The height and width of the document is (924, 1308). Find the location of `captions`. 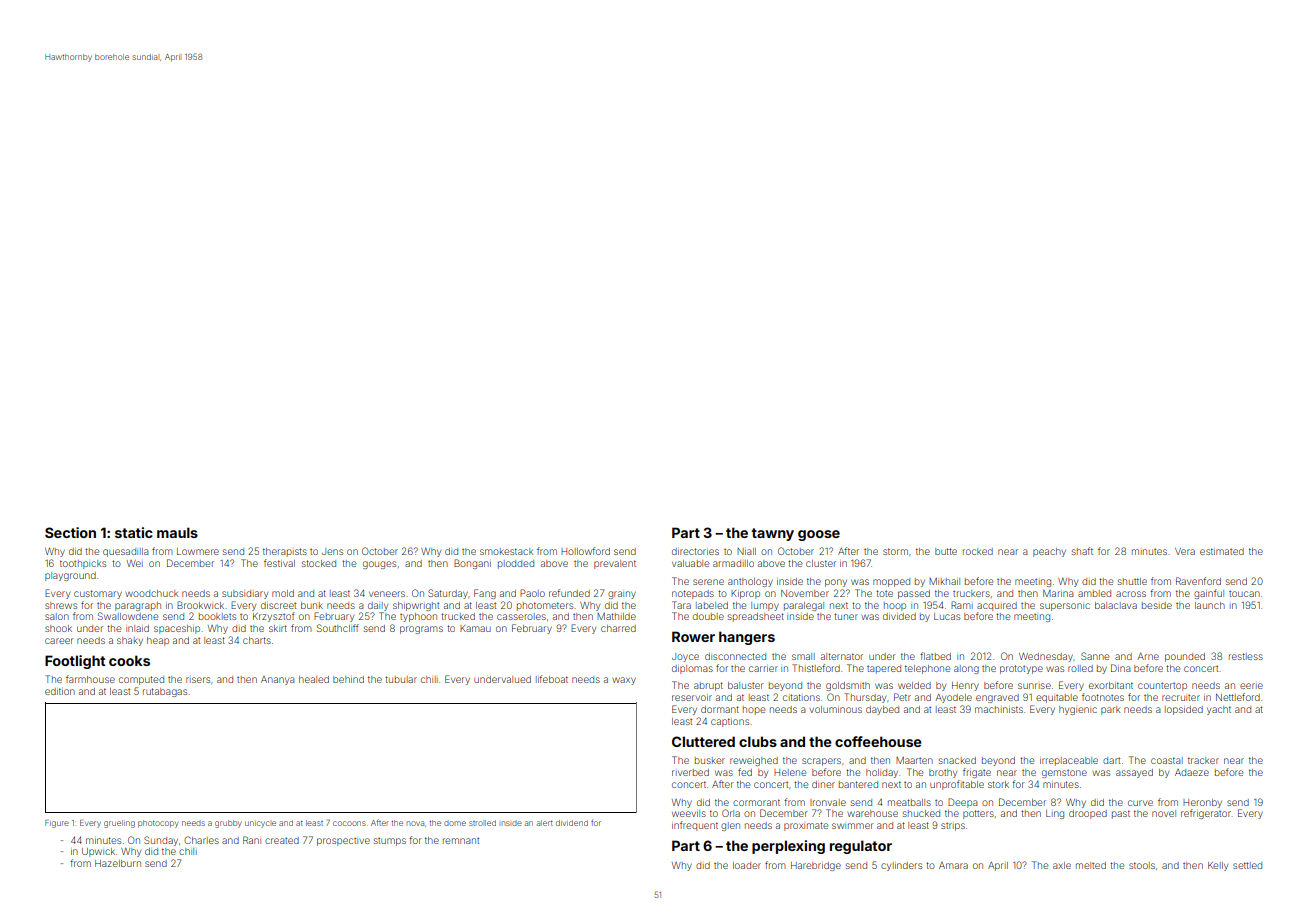

captions is located at coordinates (730, 722).
